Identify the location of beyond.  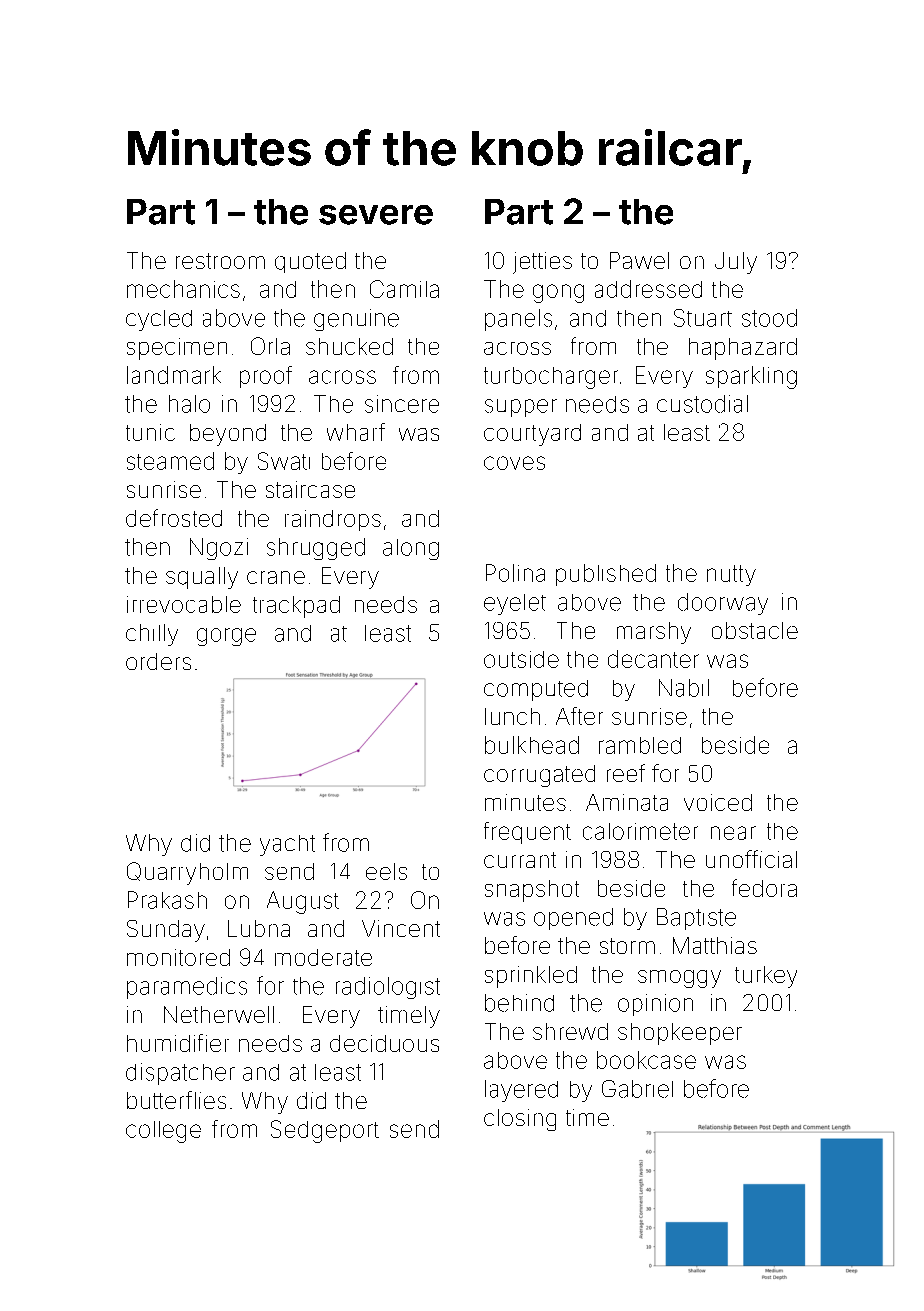
(228, 435).
